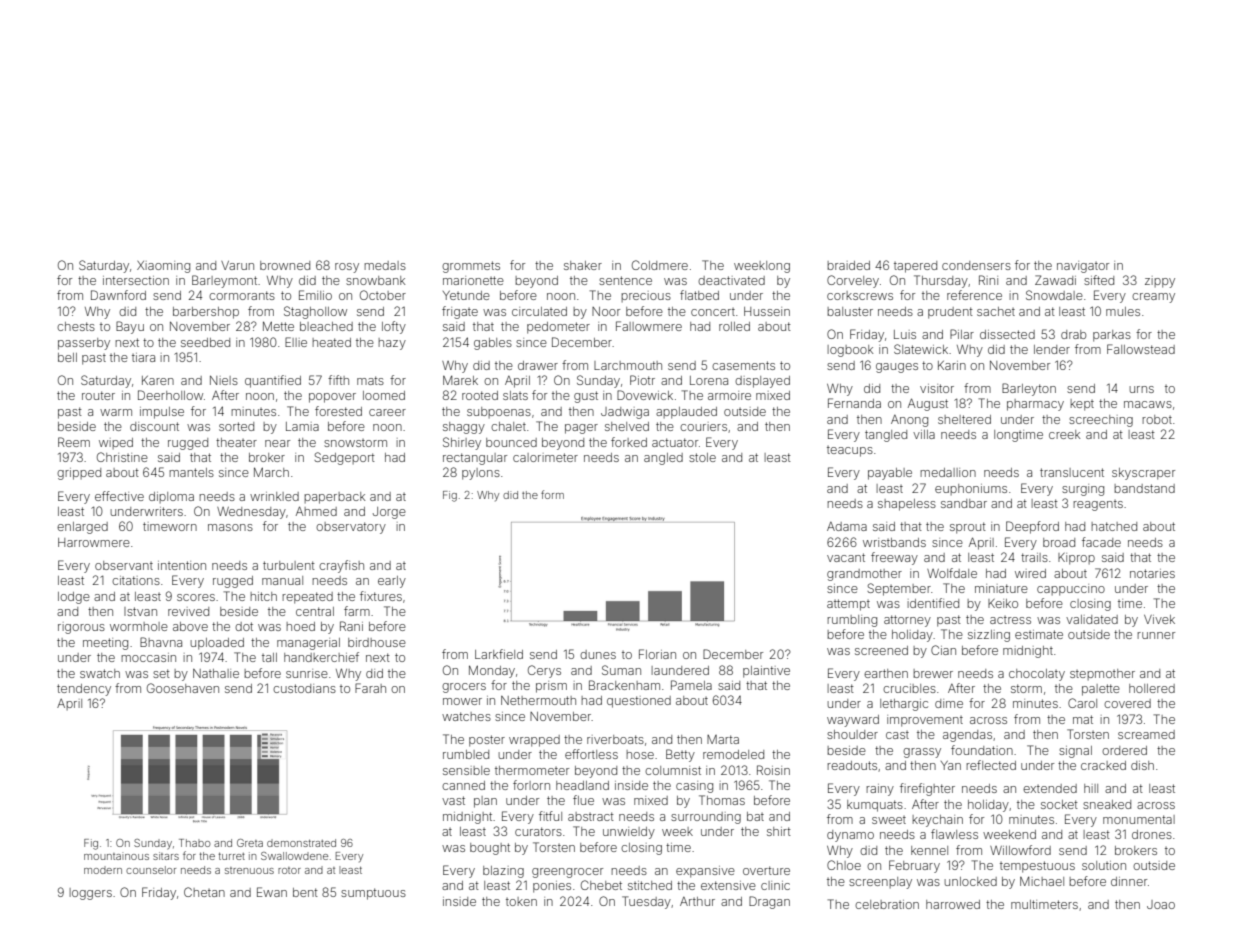 The image size is (1233, 952). I want to click on braided, so click(848, 265).
